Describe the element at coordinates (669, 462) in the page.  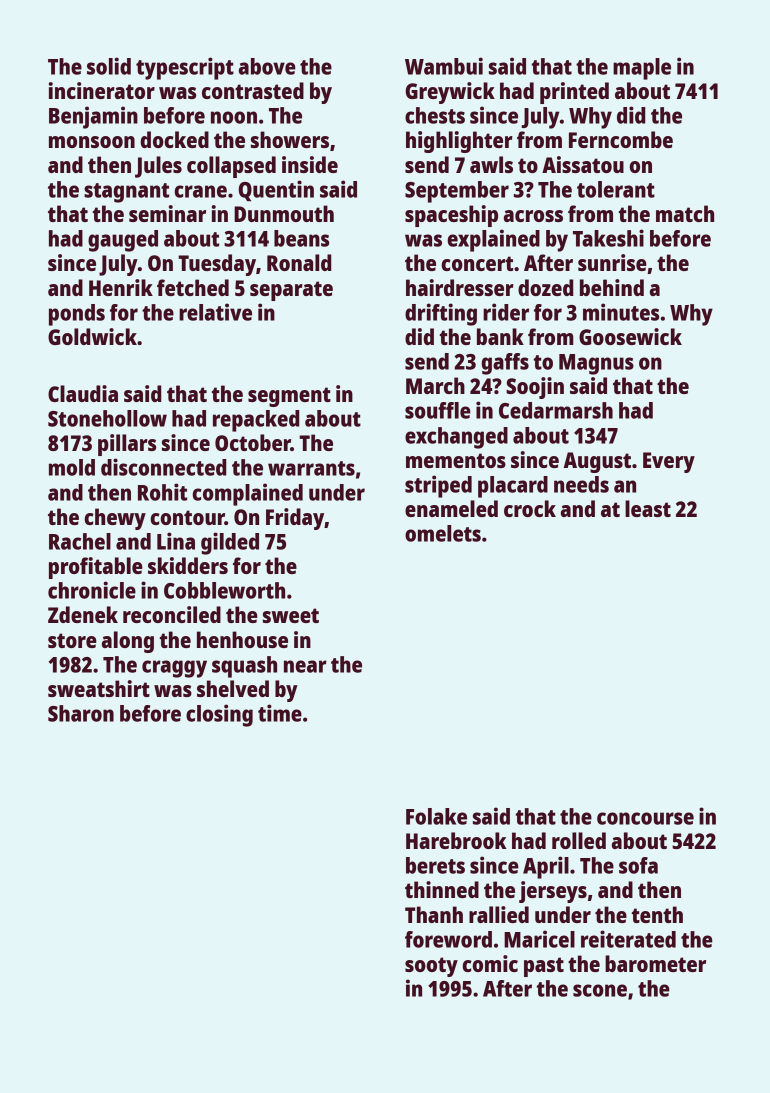
I see `Every` at that location.
